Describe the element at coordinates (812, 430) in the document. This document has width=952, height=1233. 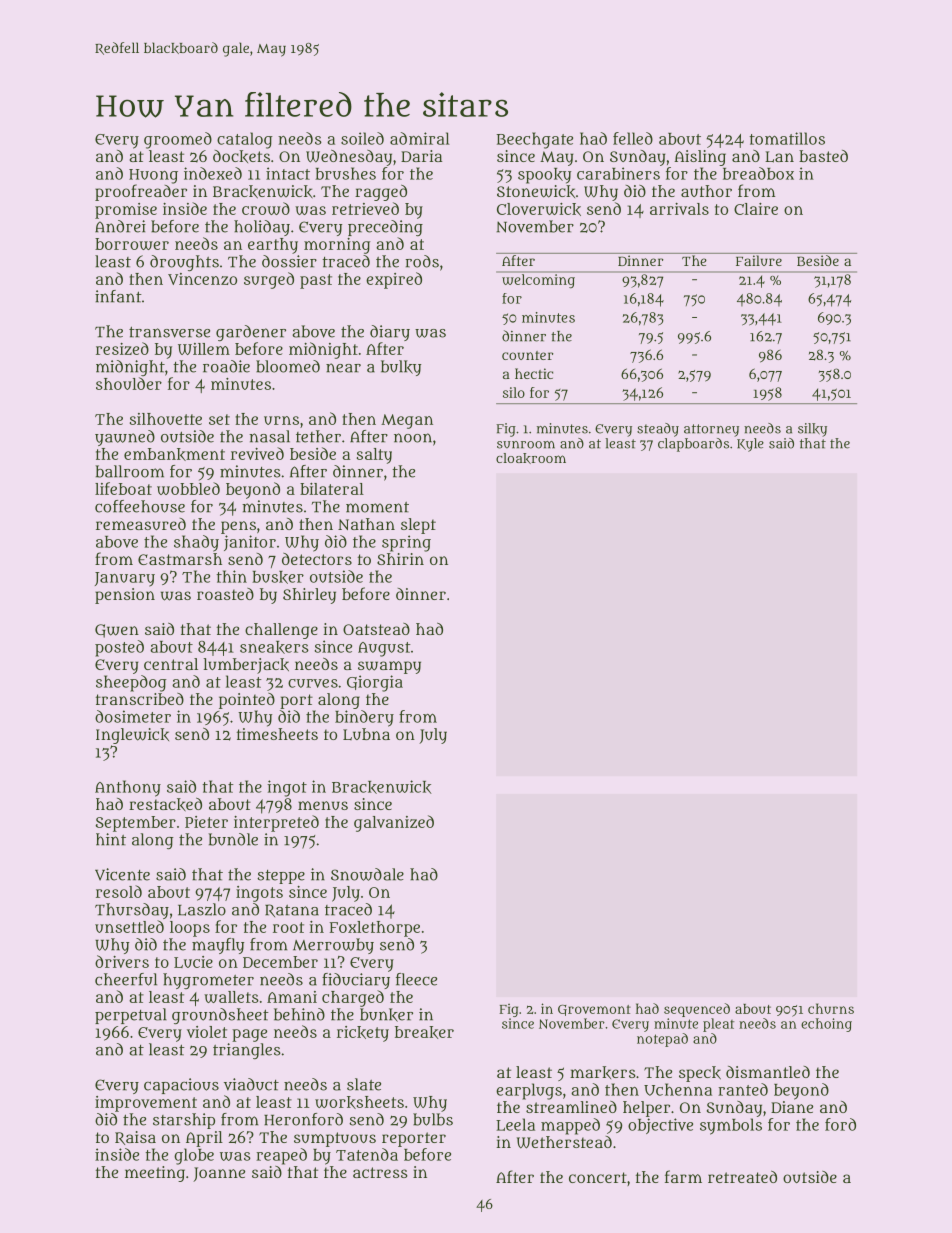
I see `silky` at that location.
